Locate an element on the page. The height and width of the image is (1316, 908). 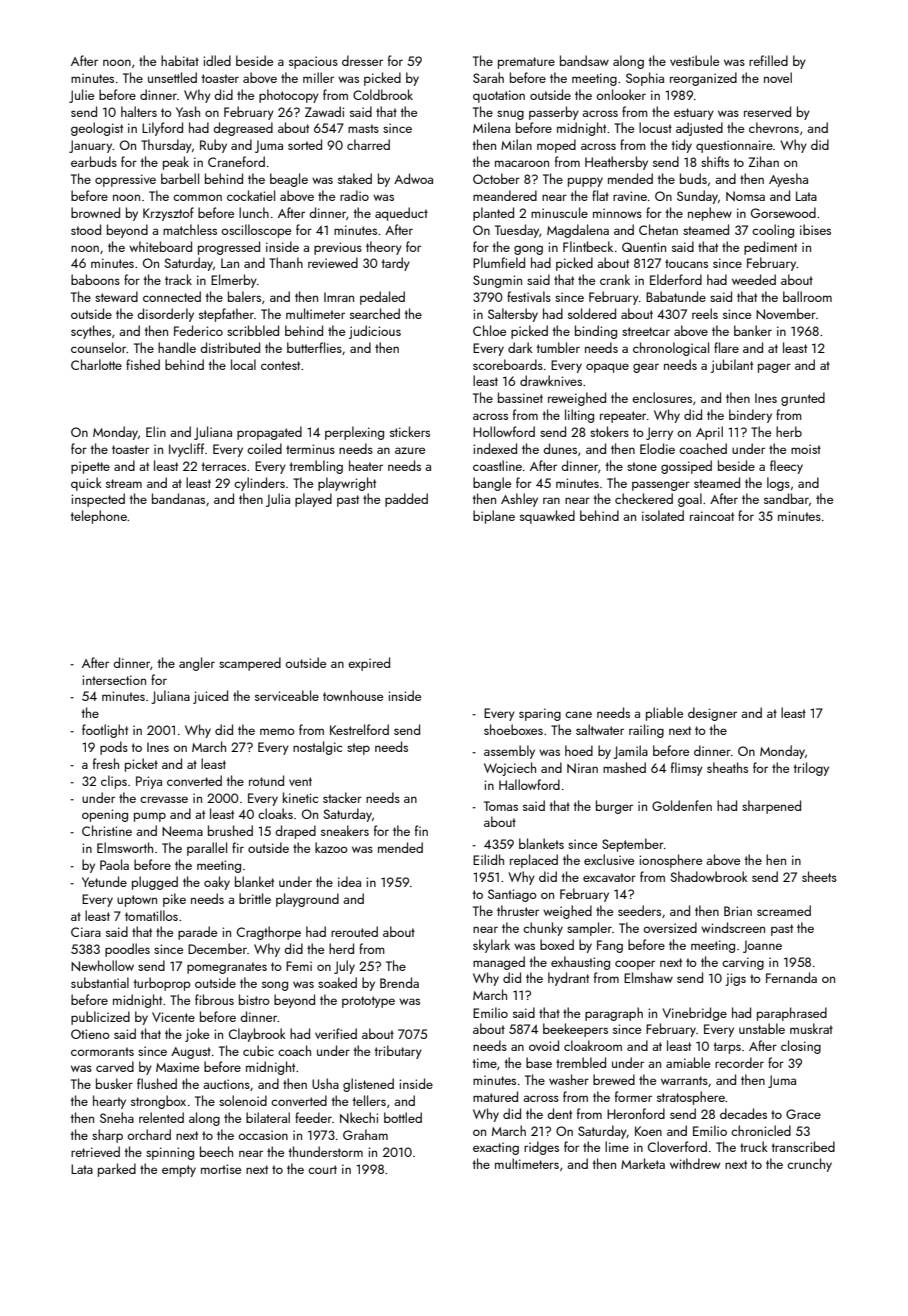
sandbar is located at coordinates (786, 498).
